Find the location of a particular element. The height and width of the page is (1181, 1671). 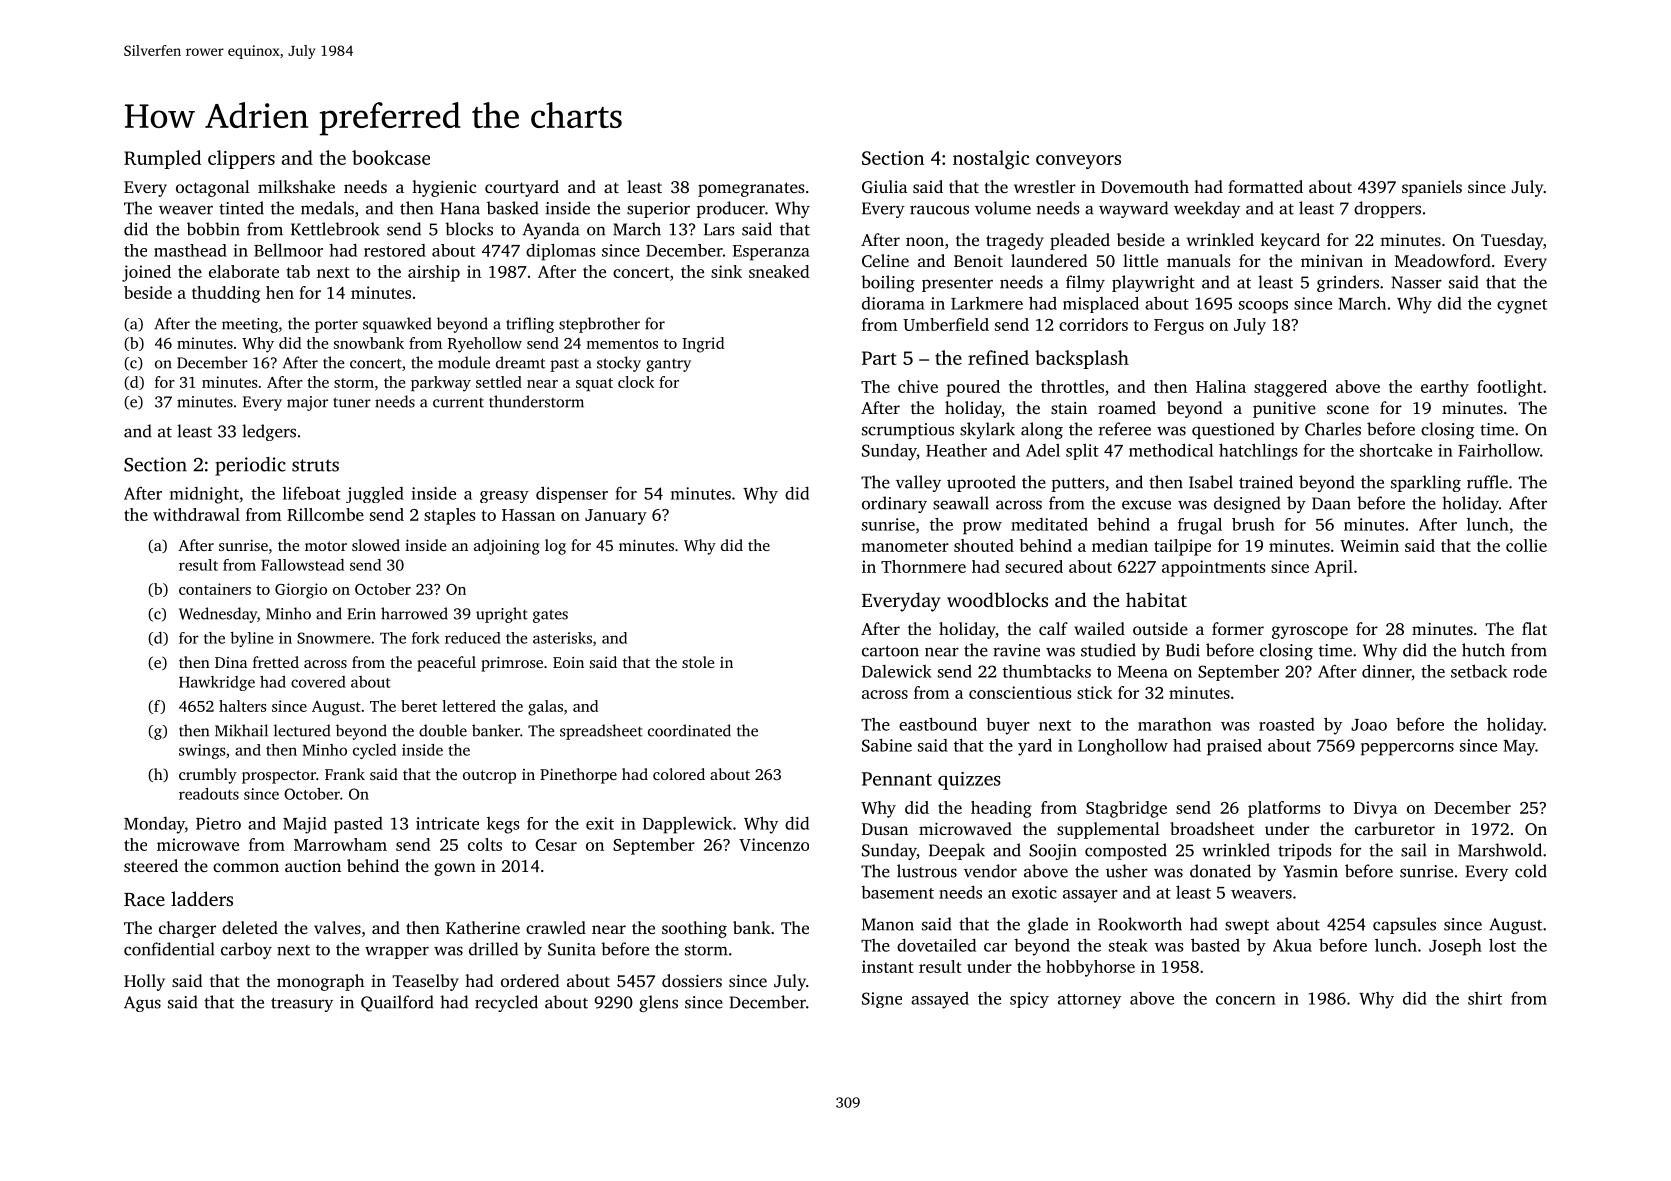

log is located at coordinates (555, 547).
